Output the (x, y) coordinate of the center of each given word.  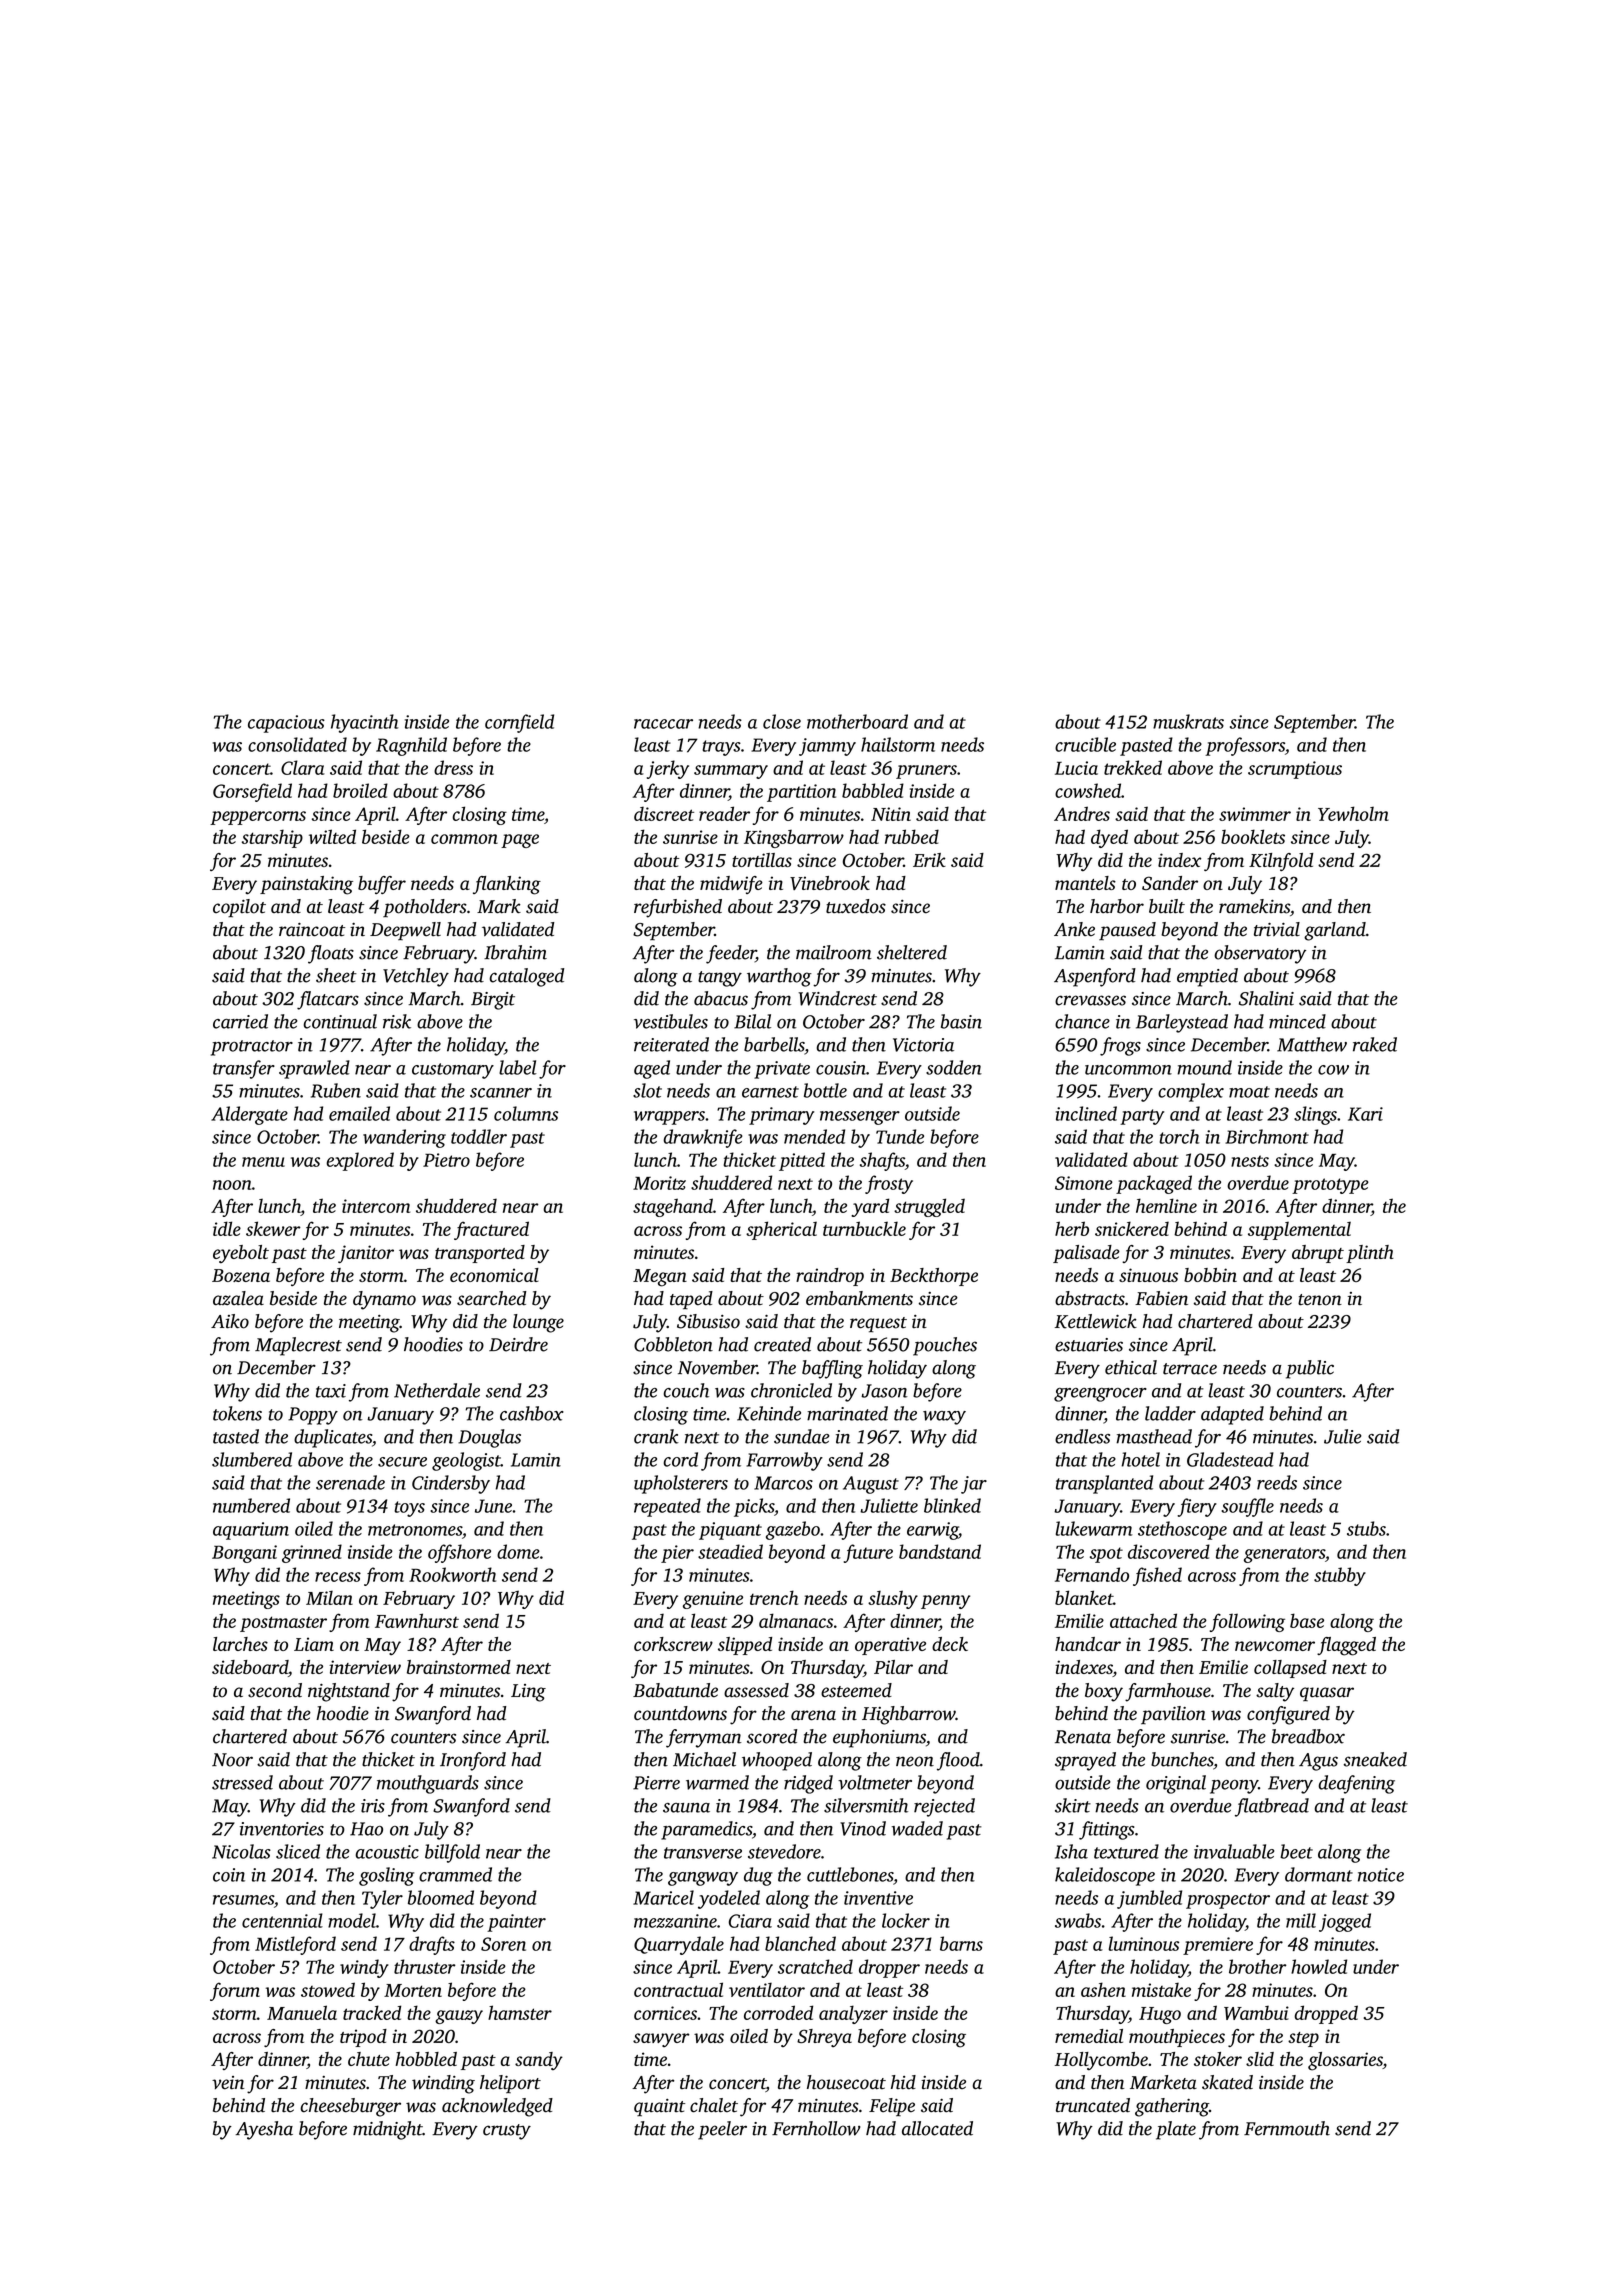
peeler (722, 2130)
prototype (1330, 1186)
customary (453, 1071)
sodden (954, 1067)
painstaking (306, 885)
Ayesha (264, 2130)
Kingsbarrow (794, 839)
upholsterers (681, 1484)
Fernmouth (1287, 2128)
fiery (1197, 1507)
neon (915, 1761)
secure (402, 1462)
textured (1126, 1851)
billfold (452, 1853)
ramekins (1254, 906)
